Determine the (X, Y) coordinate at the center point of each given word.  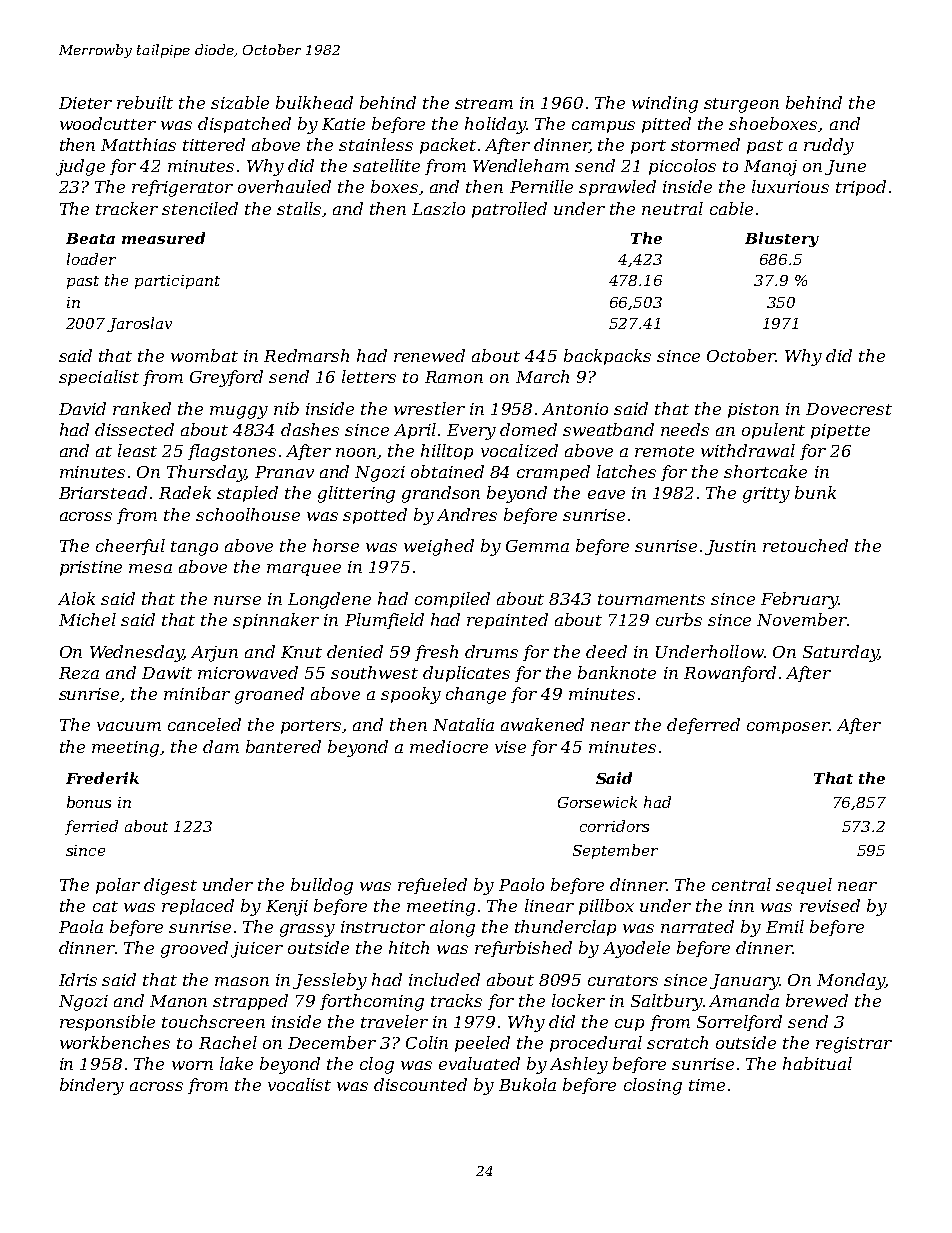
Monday (851, 981)
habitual (817, 1063)
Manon (178, 1001)
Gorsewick (597, 802)
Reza (79, 673)
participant (177, 282)
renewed (429, 355)
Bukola (527, 1084)
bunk (815, 492)
